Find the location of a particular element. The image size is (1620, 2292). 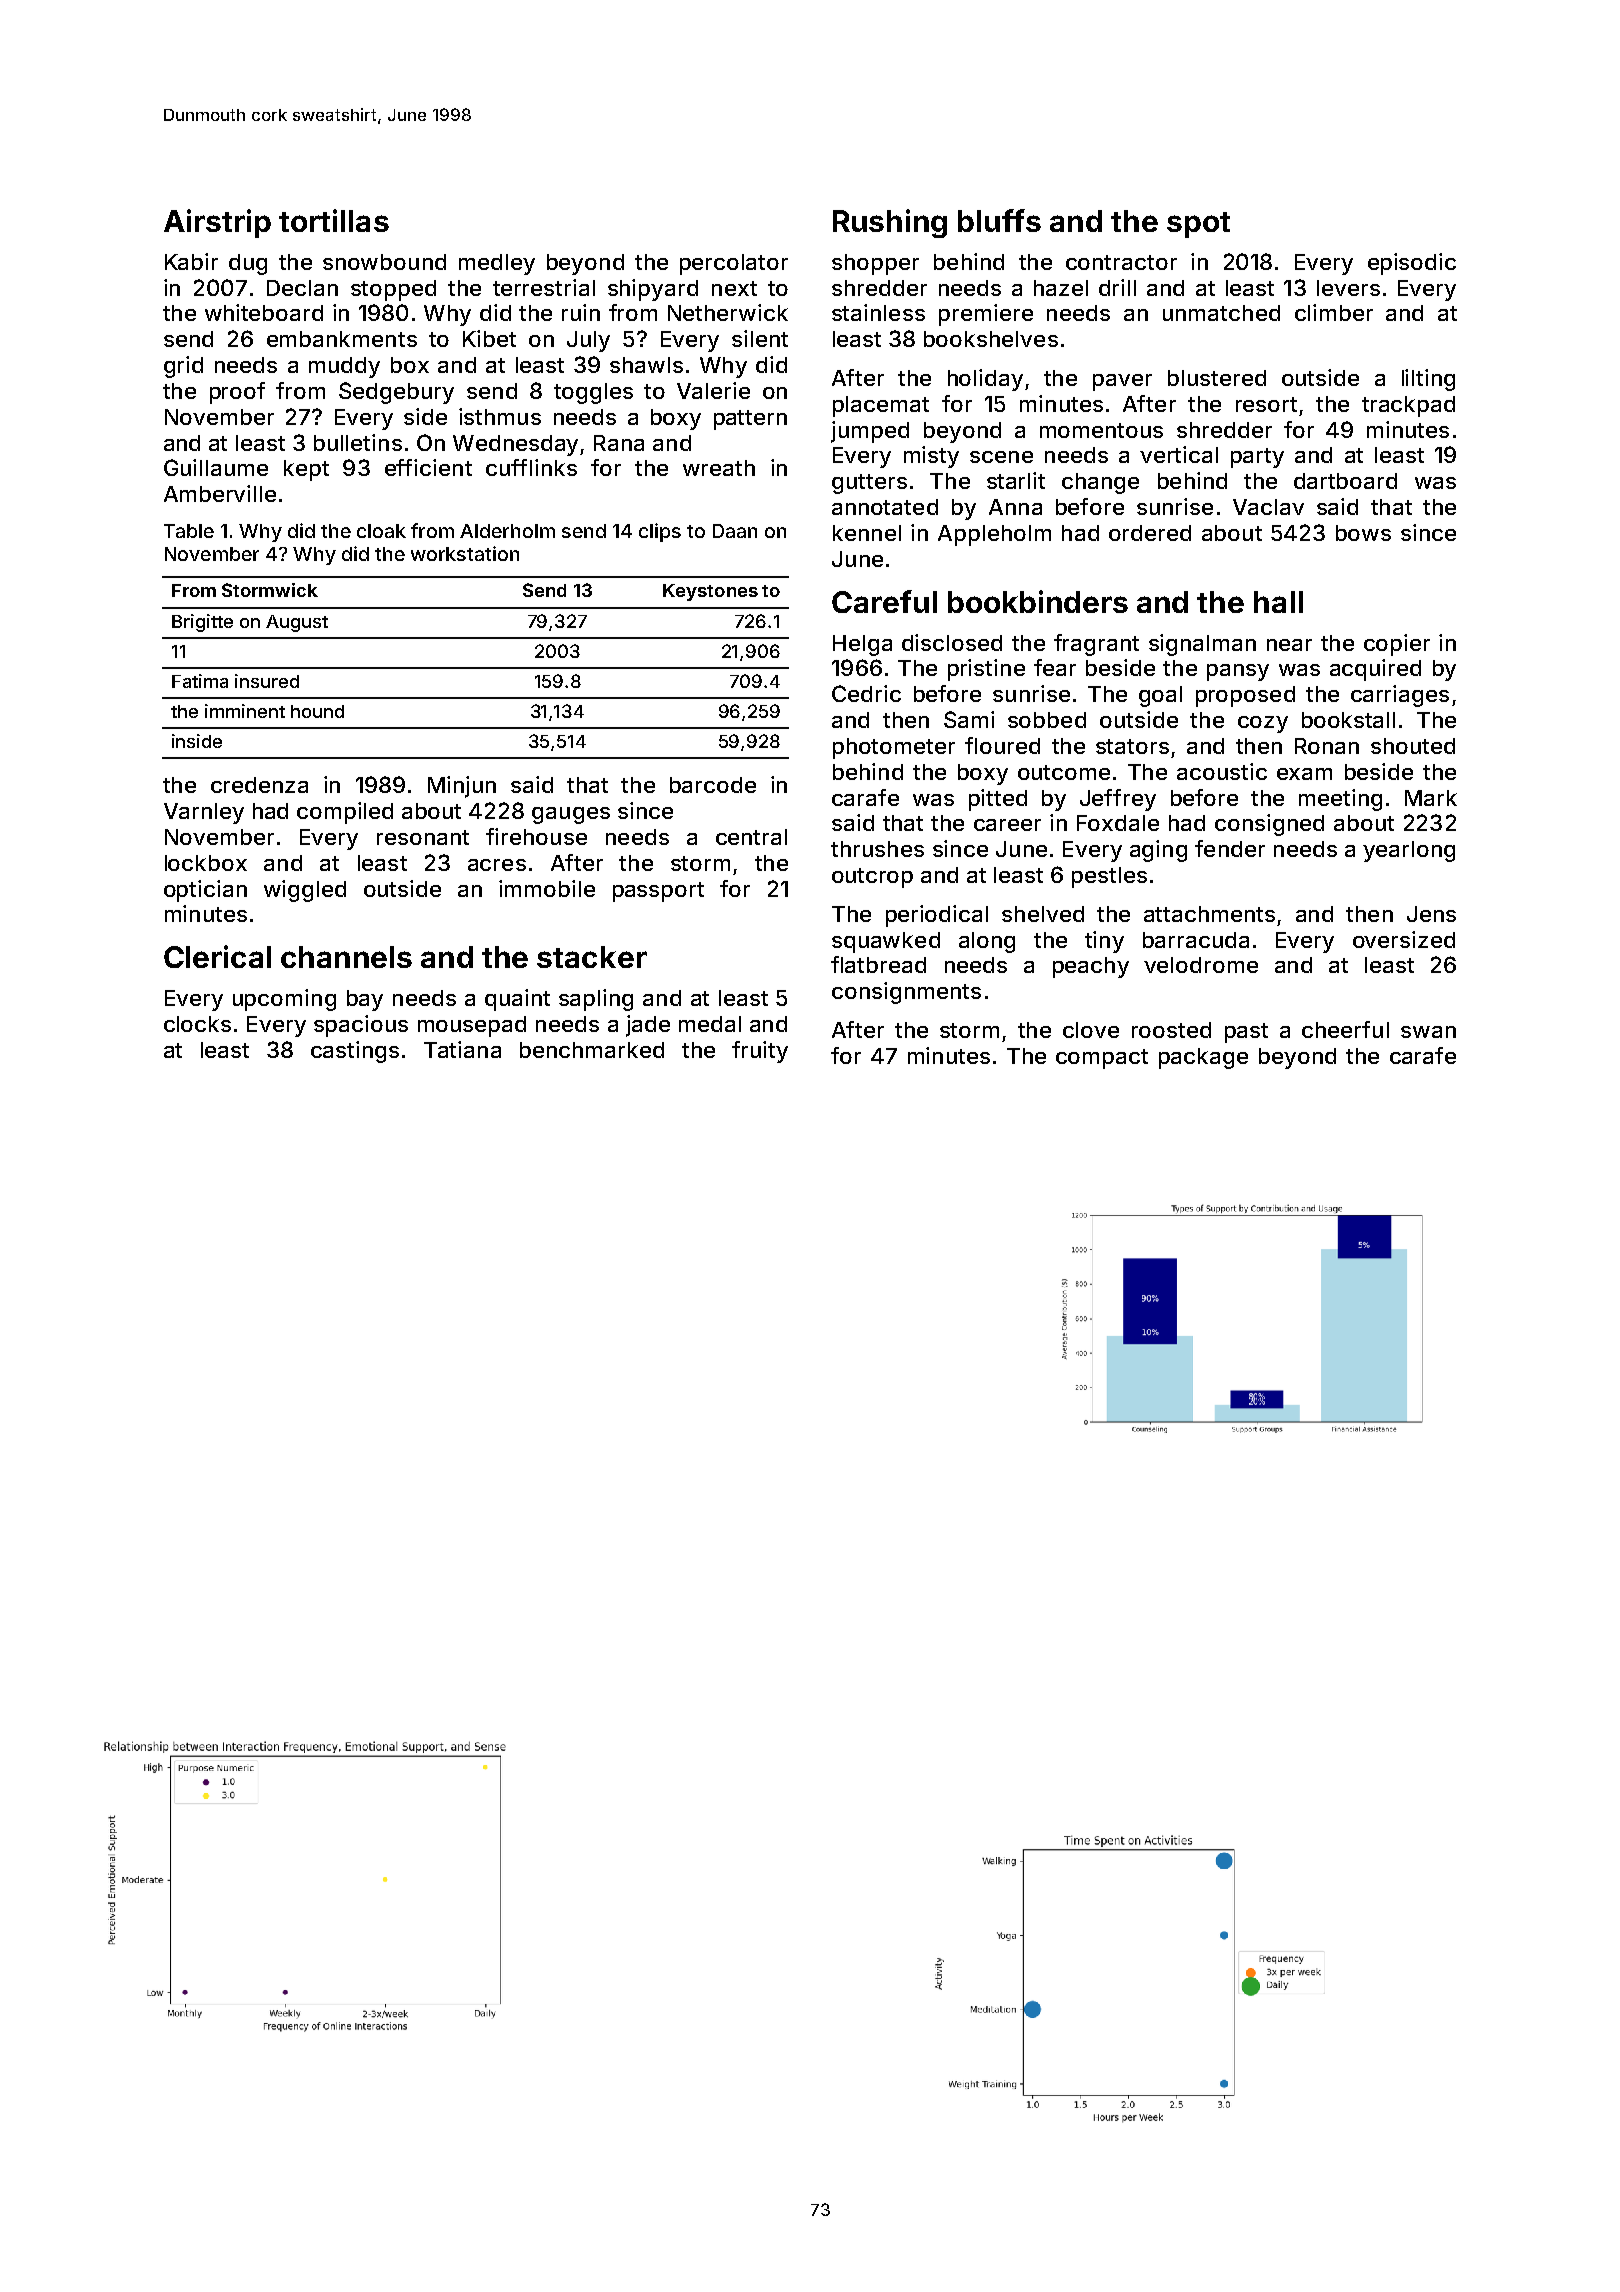

fruity is located at coordinates (760, 1052).
